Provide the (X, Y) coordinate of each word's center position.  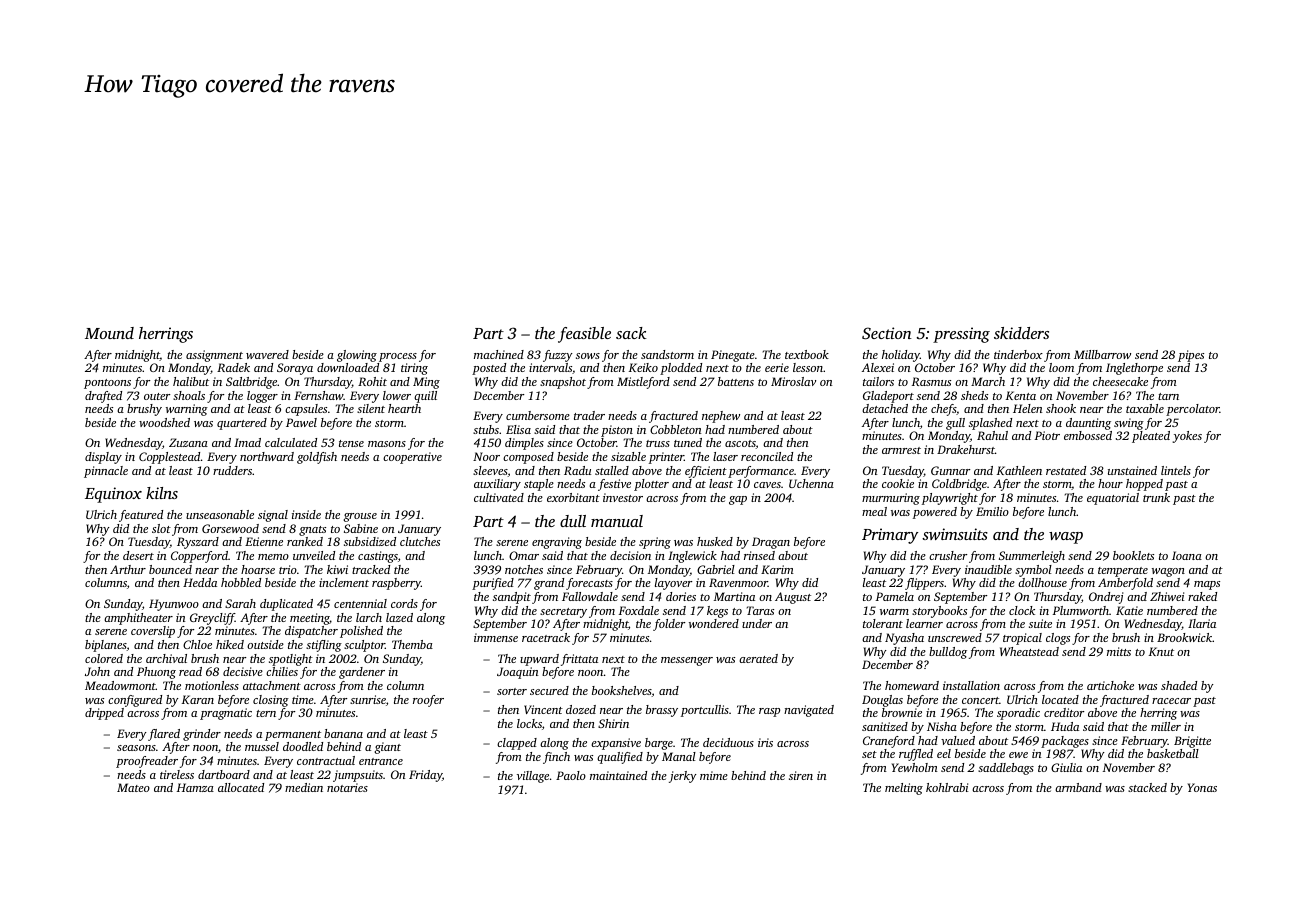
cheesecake (1120, 381)
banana (343, 733)
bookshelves (622, 691)
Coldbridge (959, 485)
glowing (357, 356)
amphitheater (138, 619)
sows (588, 356)
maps (1207, 585)
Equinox (113, 495)
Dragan (771, 543)
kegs (717, 612)
